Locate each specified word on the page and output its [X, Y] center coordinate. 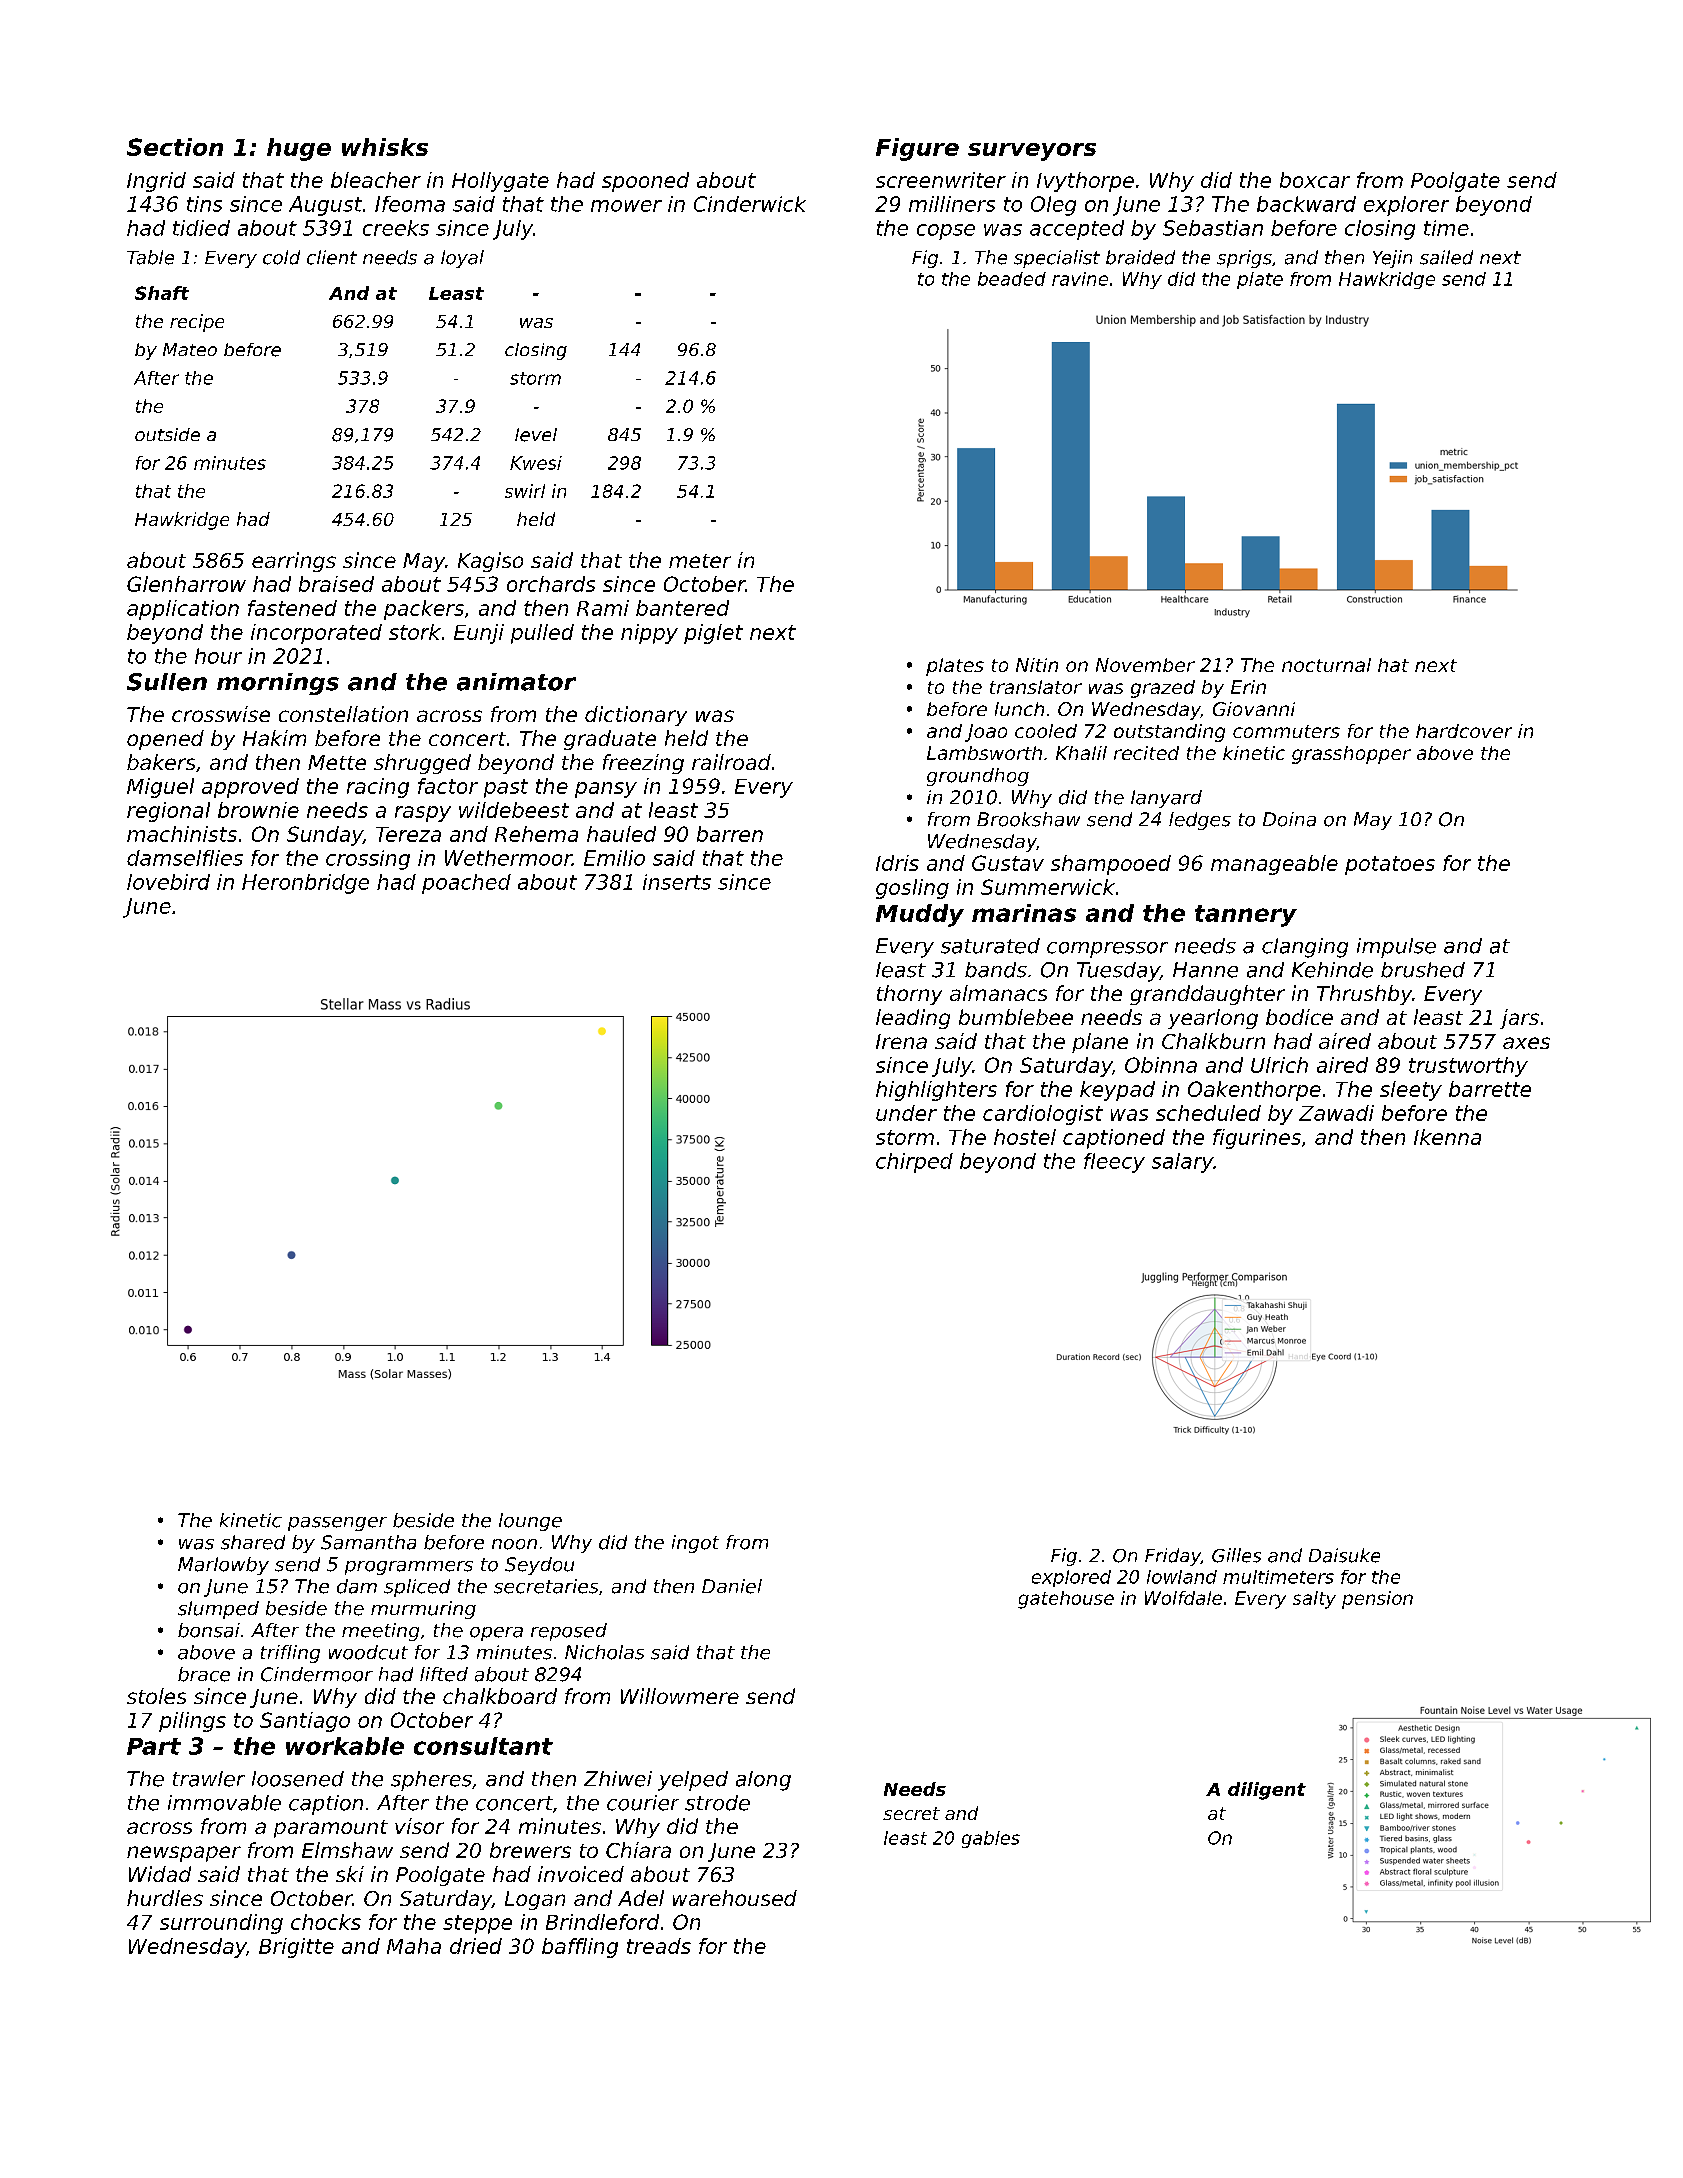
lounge [530, 1522]
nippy [649, 634]
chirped [914, 1163]
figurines [1257, 1139]
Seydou [539, 1566]
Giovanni [1254, 709]
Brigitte [296, 1948]
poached [466, 884]
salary [1182, 1163]
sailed [1446, 257]
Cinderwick [750, 204]
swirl [525, 491]
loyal [462, 259]
